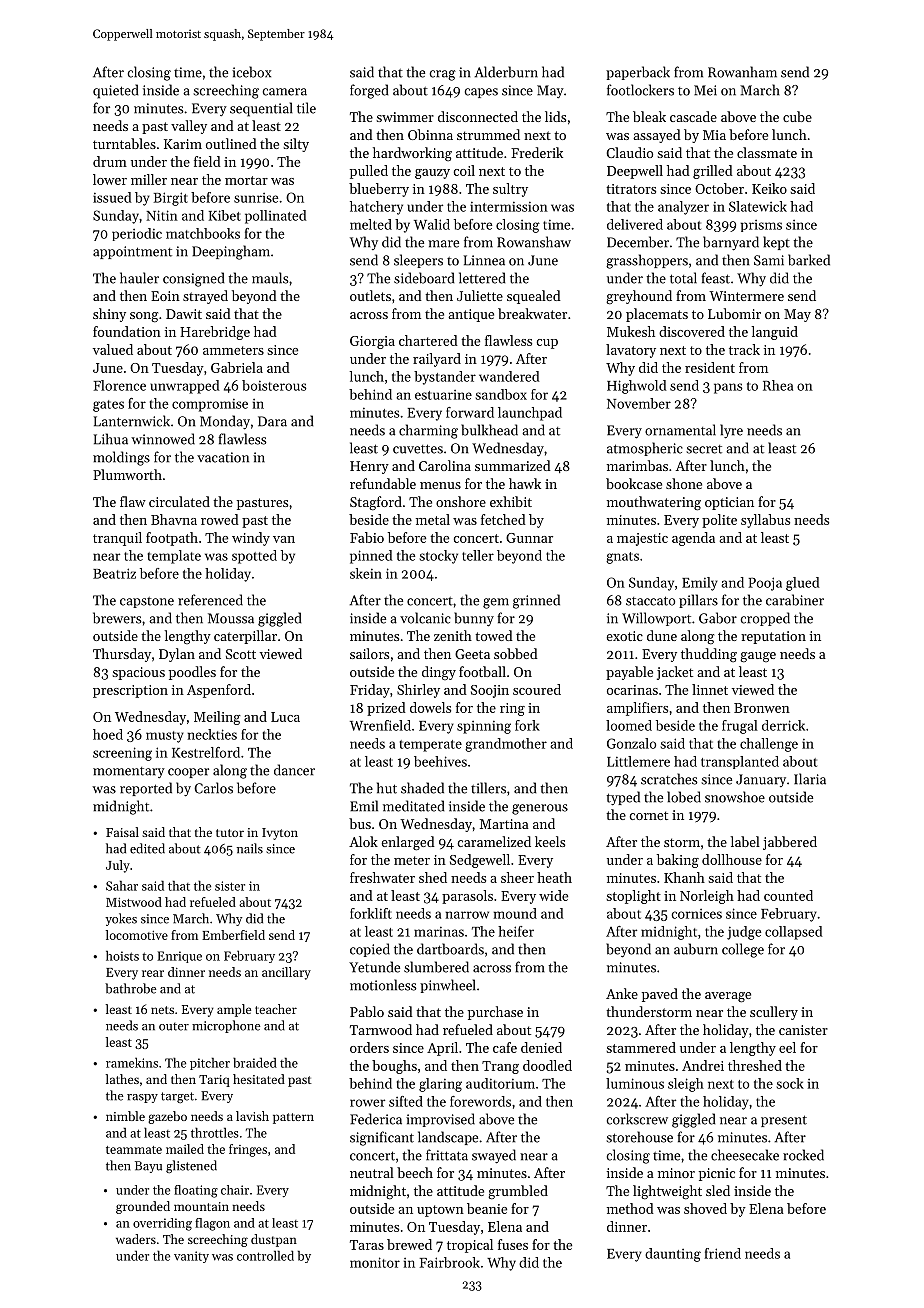 Image resolution: width=924 pixels, height=1308 pixels. I want to click on generous, so click(540, 809).
